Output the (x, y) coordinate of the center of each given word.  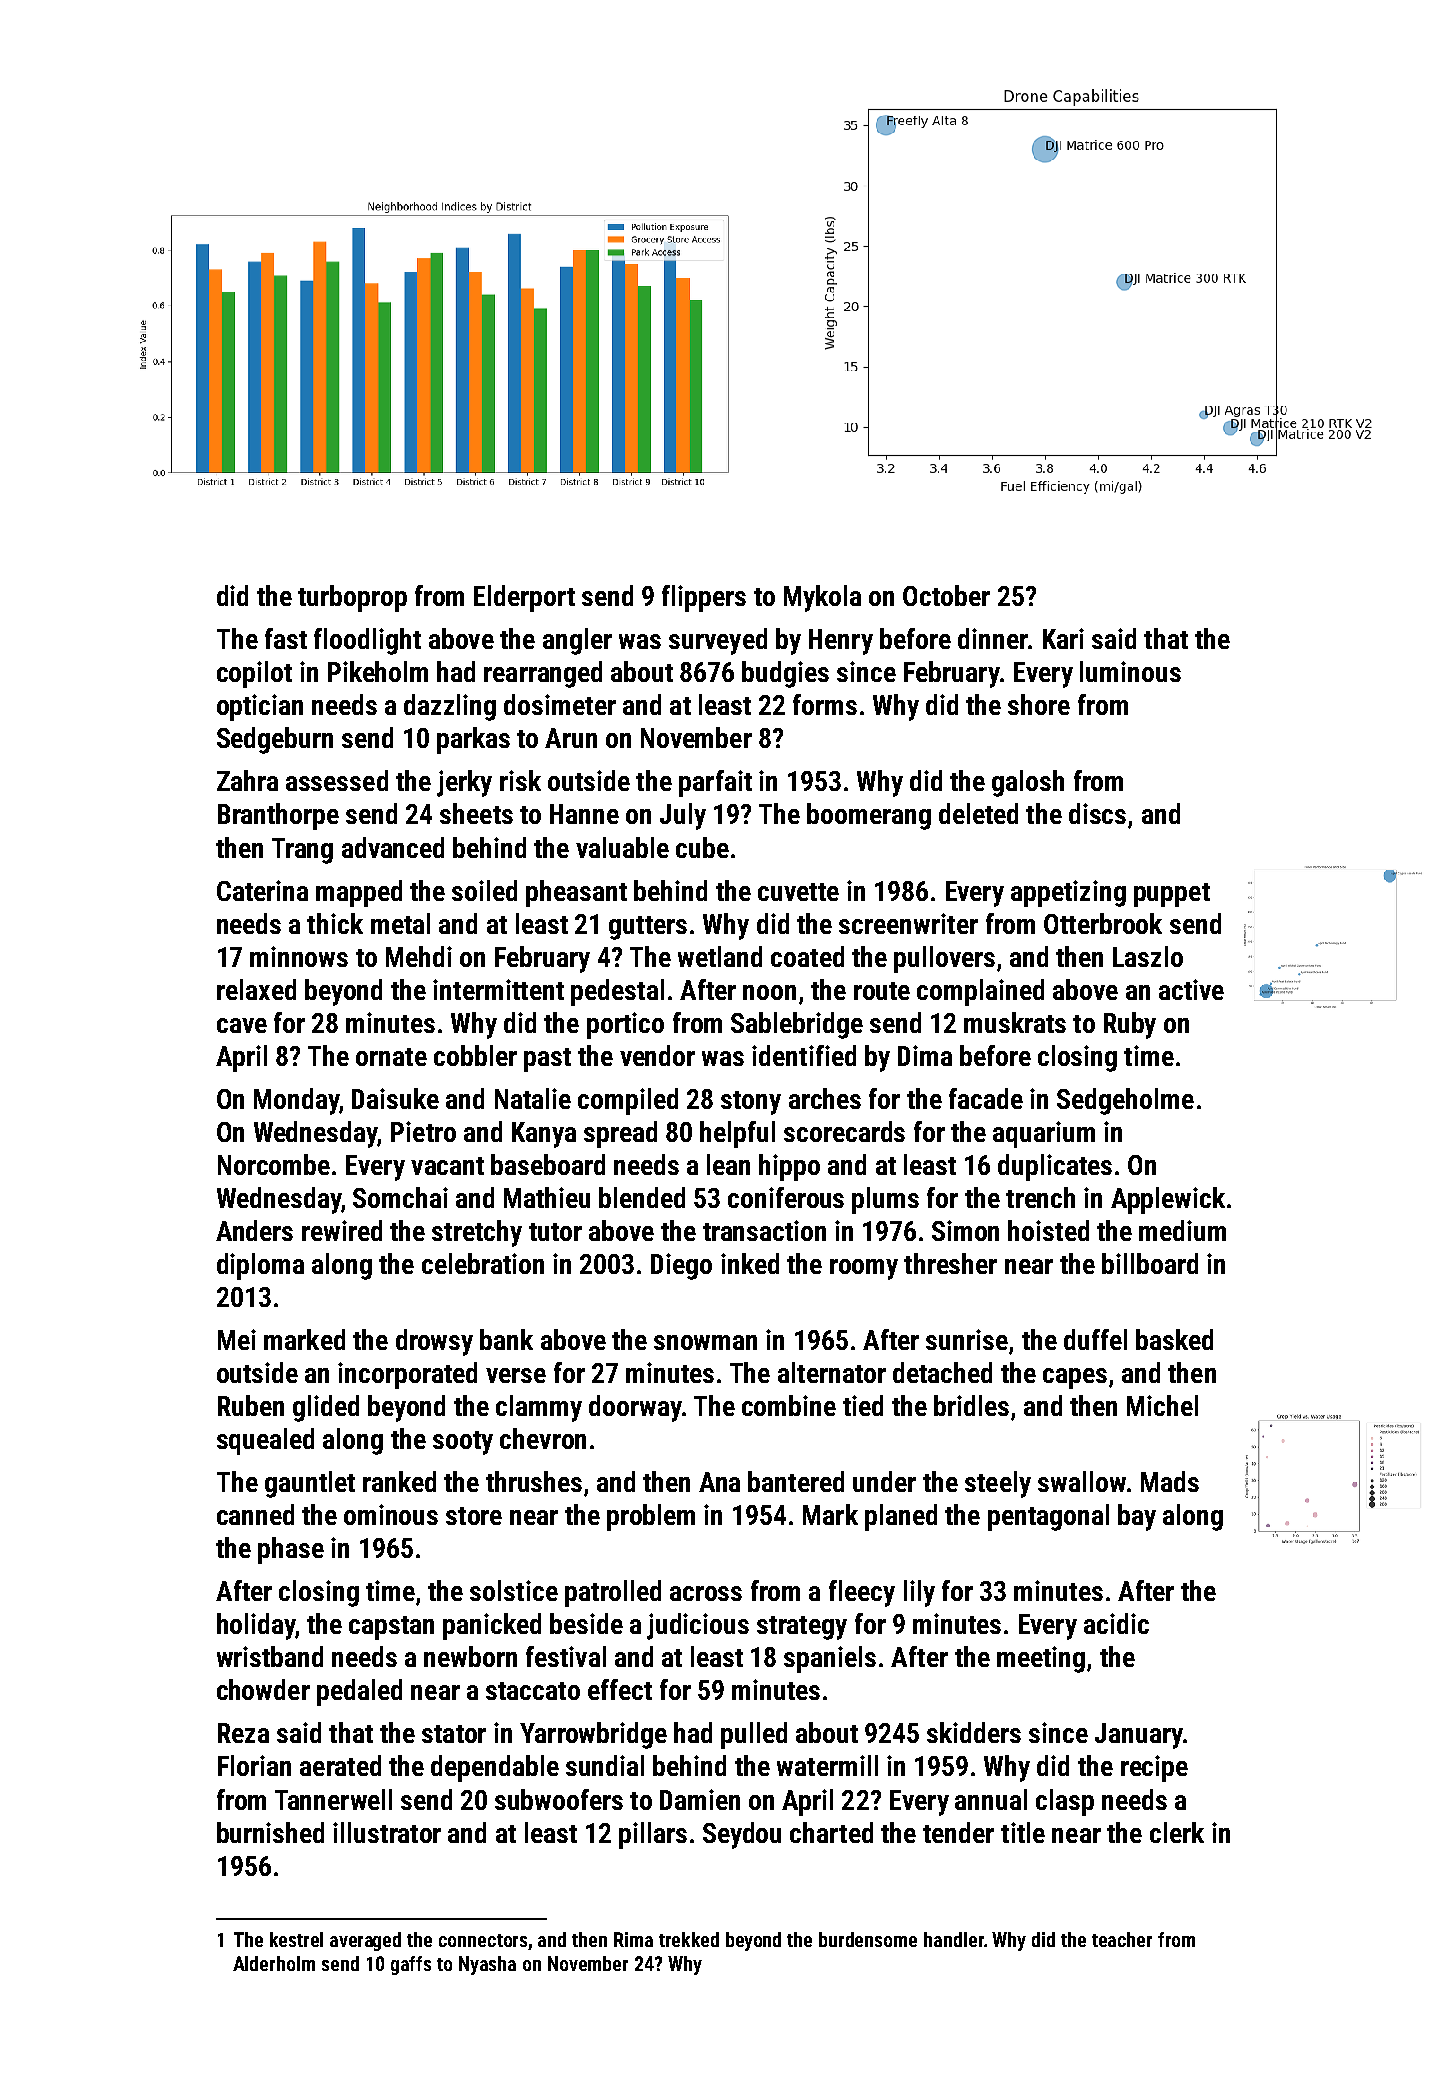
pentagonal (1048, 1517)
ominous (391, 1514)
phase (291, 1550)
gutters (648, 928)
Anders (254, 1230)
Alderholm (274, 1963)
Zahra (247, 780)
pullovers (944, 959)
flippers (704, 598)
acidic (1116, 1623)
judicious (698, 1626)
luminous (1130, 671)
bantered (796, 1481)
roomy (864, 1269)
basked (1174, 1339)
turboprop (352, 598)
